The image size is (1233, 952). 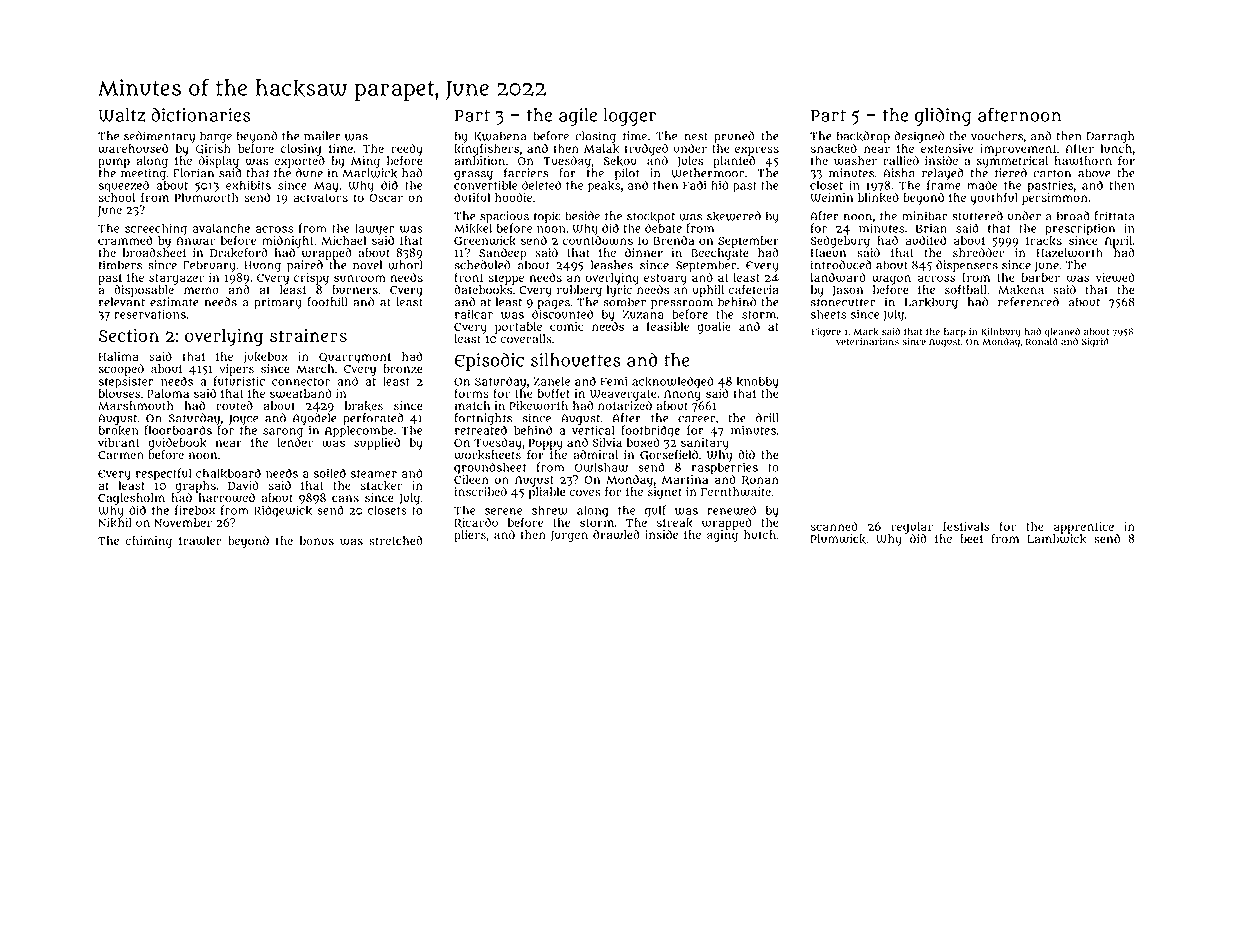 I want to click on reservations, so click(x=150, y=314).
